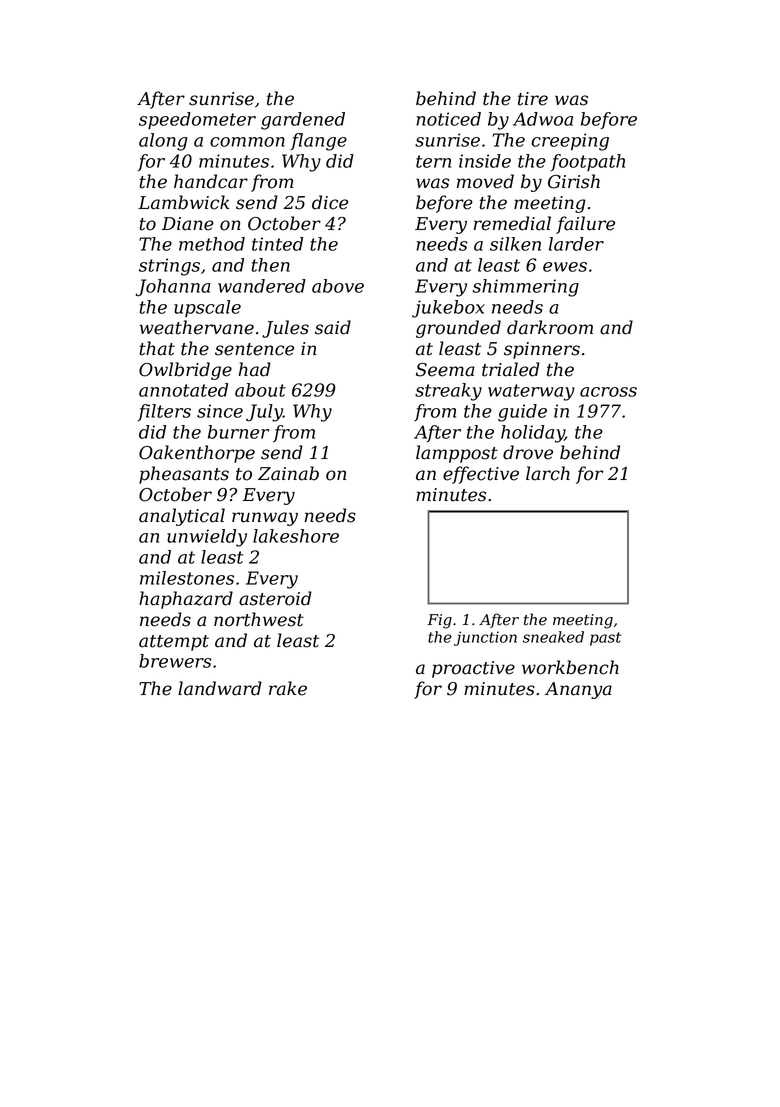 This screenshot has width=780, height=1107. Describe the element at coordinates (553, 637) in the screenshot. I see `sneaked` at that location.
